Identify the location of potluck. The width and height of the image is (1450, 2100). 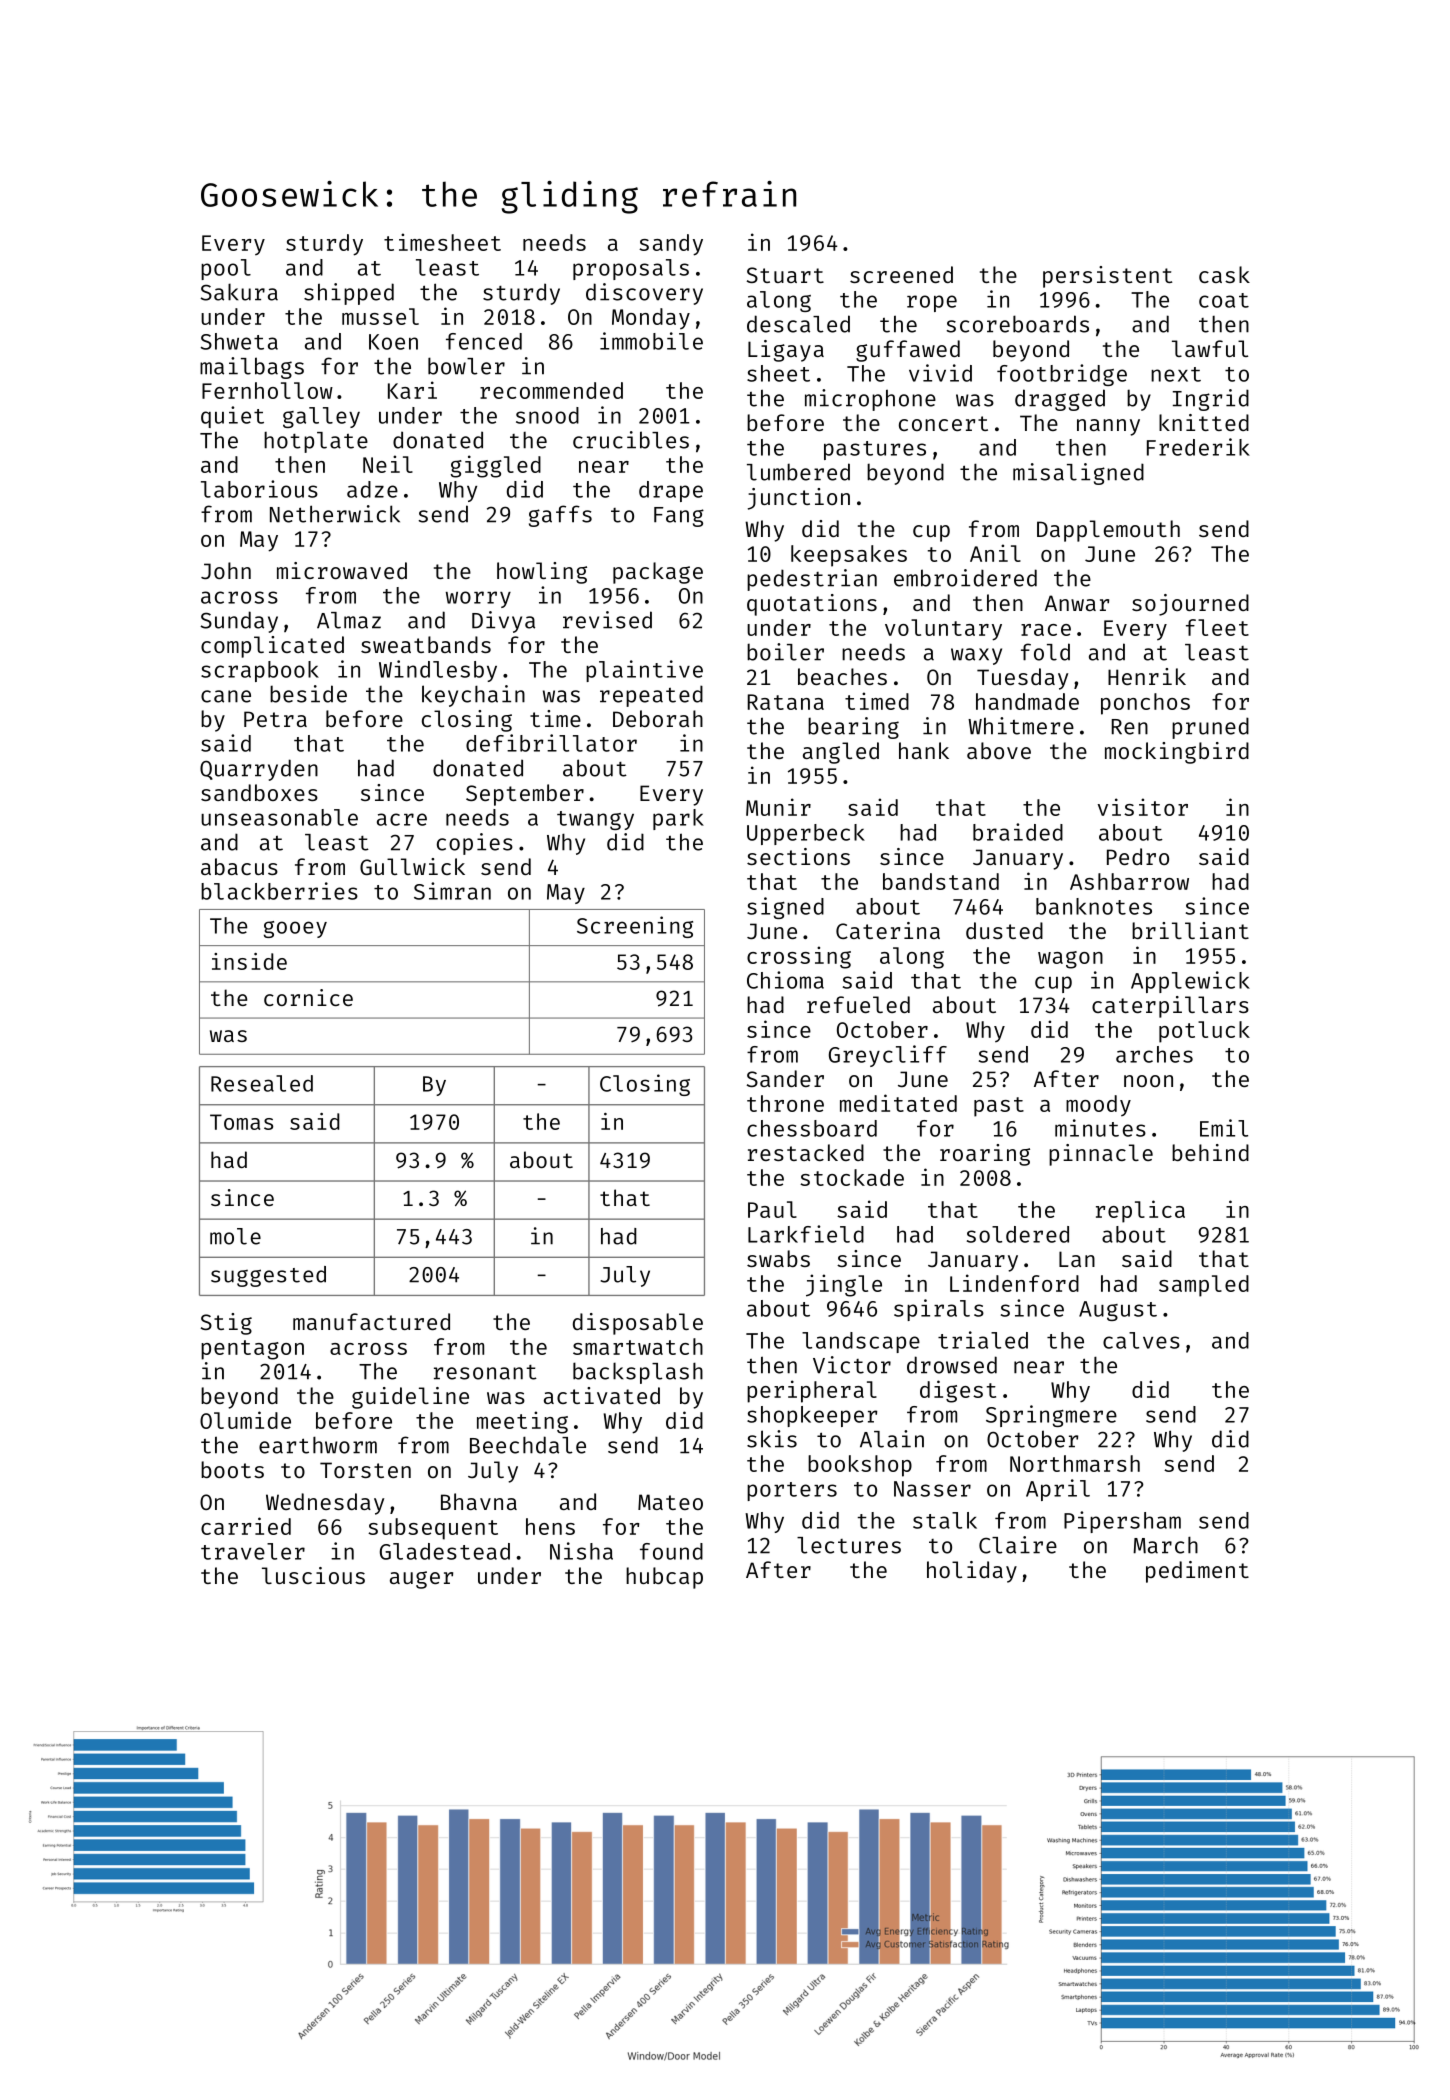
(1204, 1032).
